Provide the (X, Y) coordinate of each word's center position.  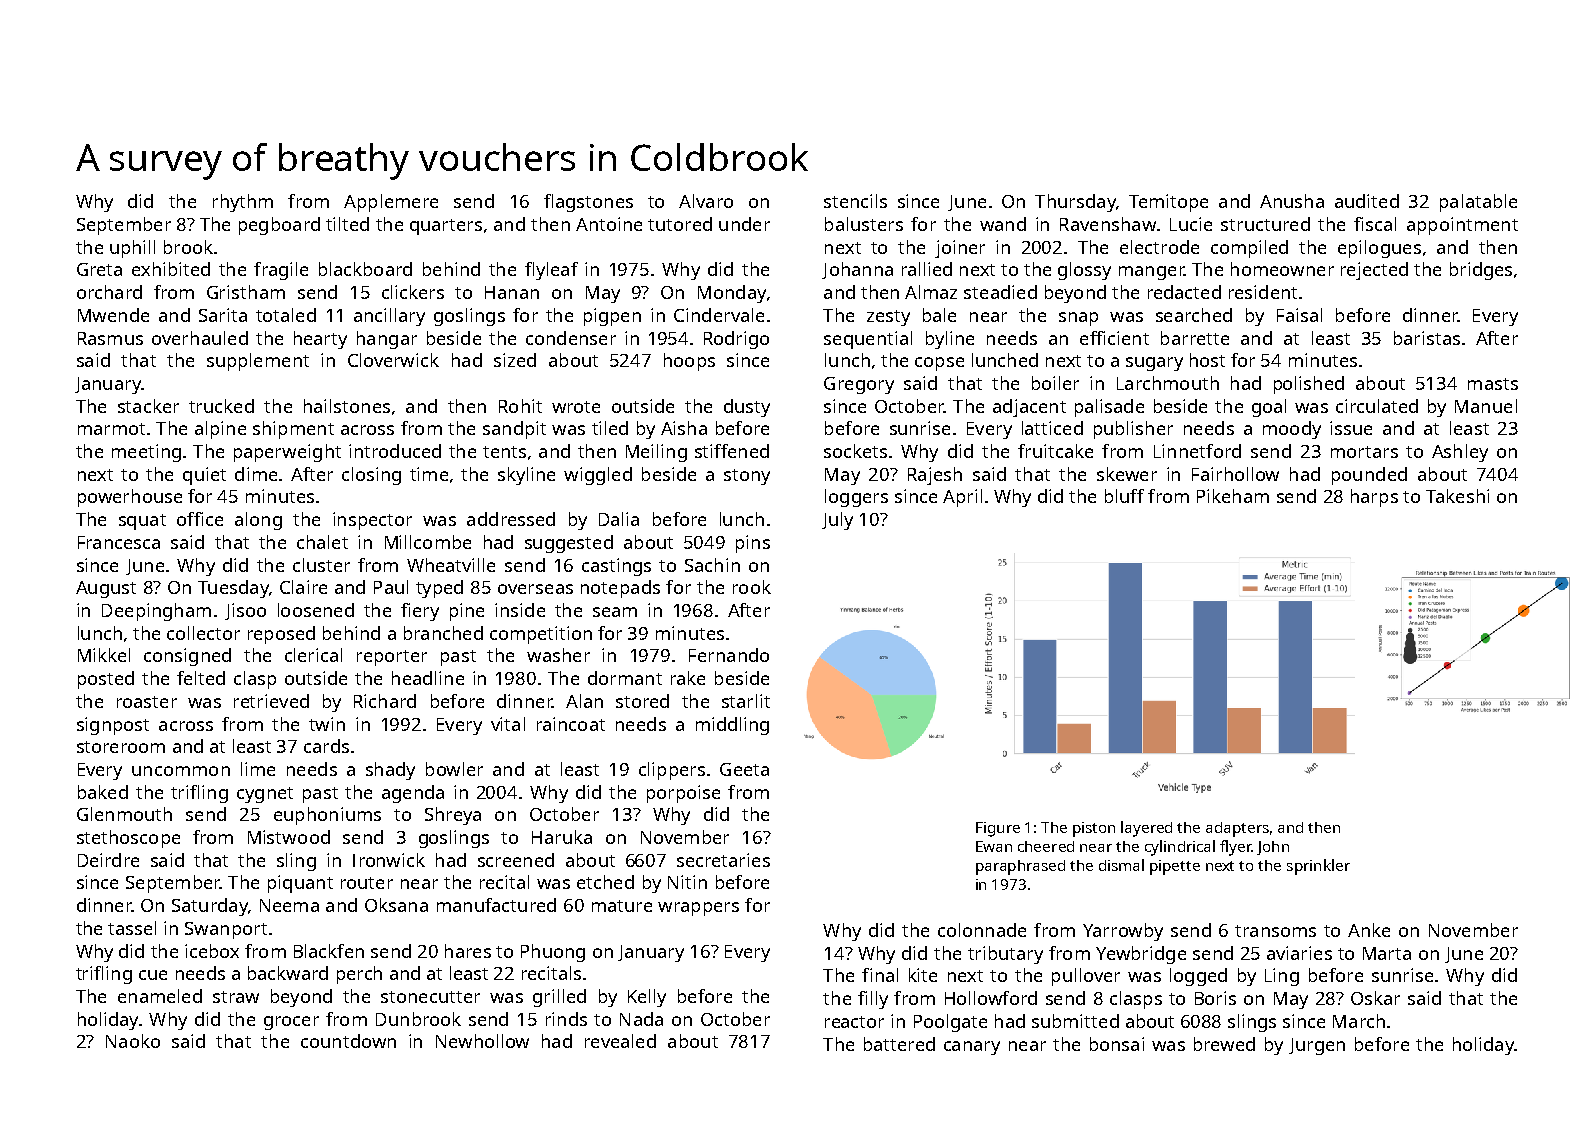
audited (1367, 201)
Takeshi (1457, 496)
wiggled (598, 476)
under (744, 224)
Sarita (223, 315)
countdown (348, 1041)
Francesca (119, 542)
